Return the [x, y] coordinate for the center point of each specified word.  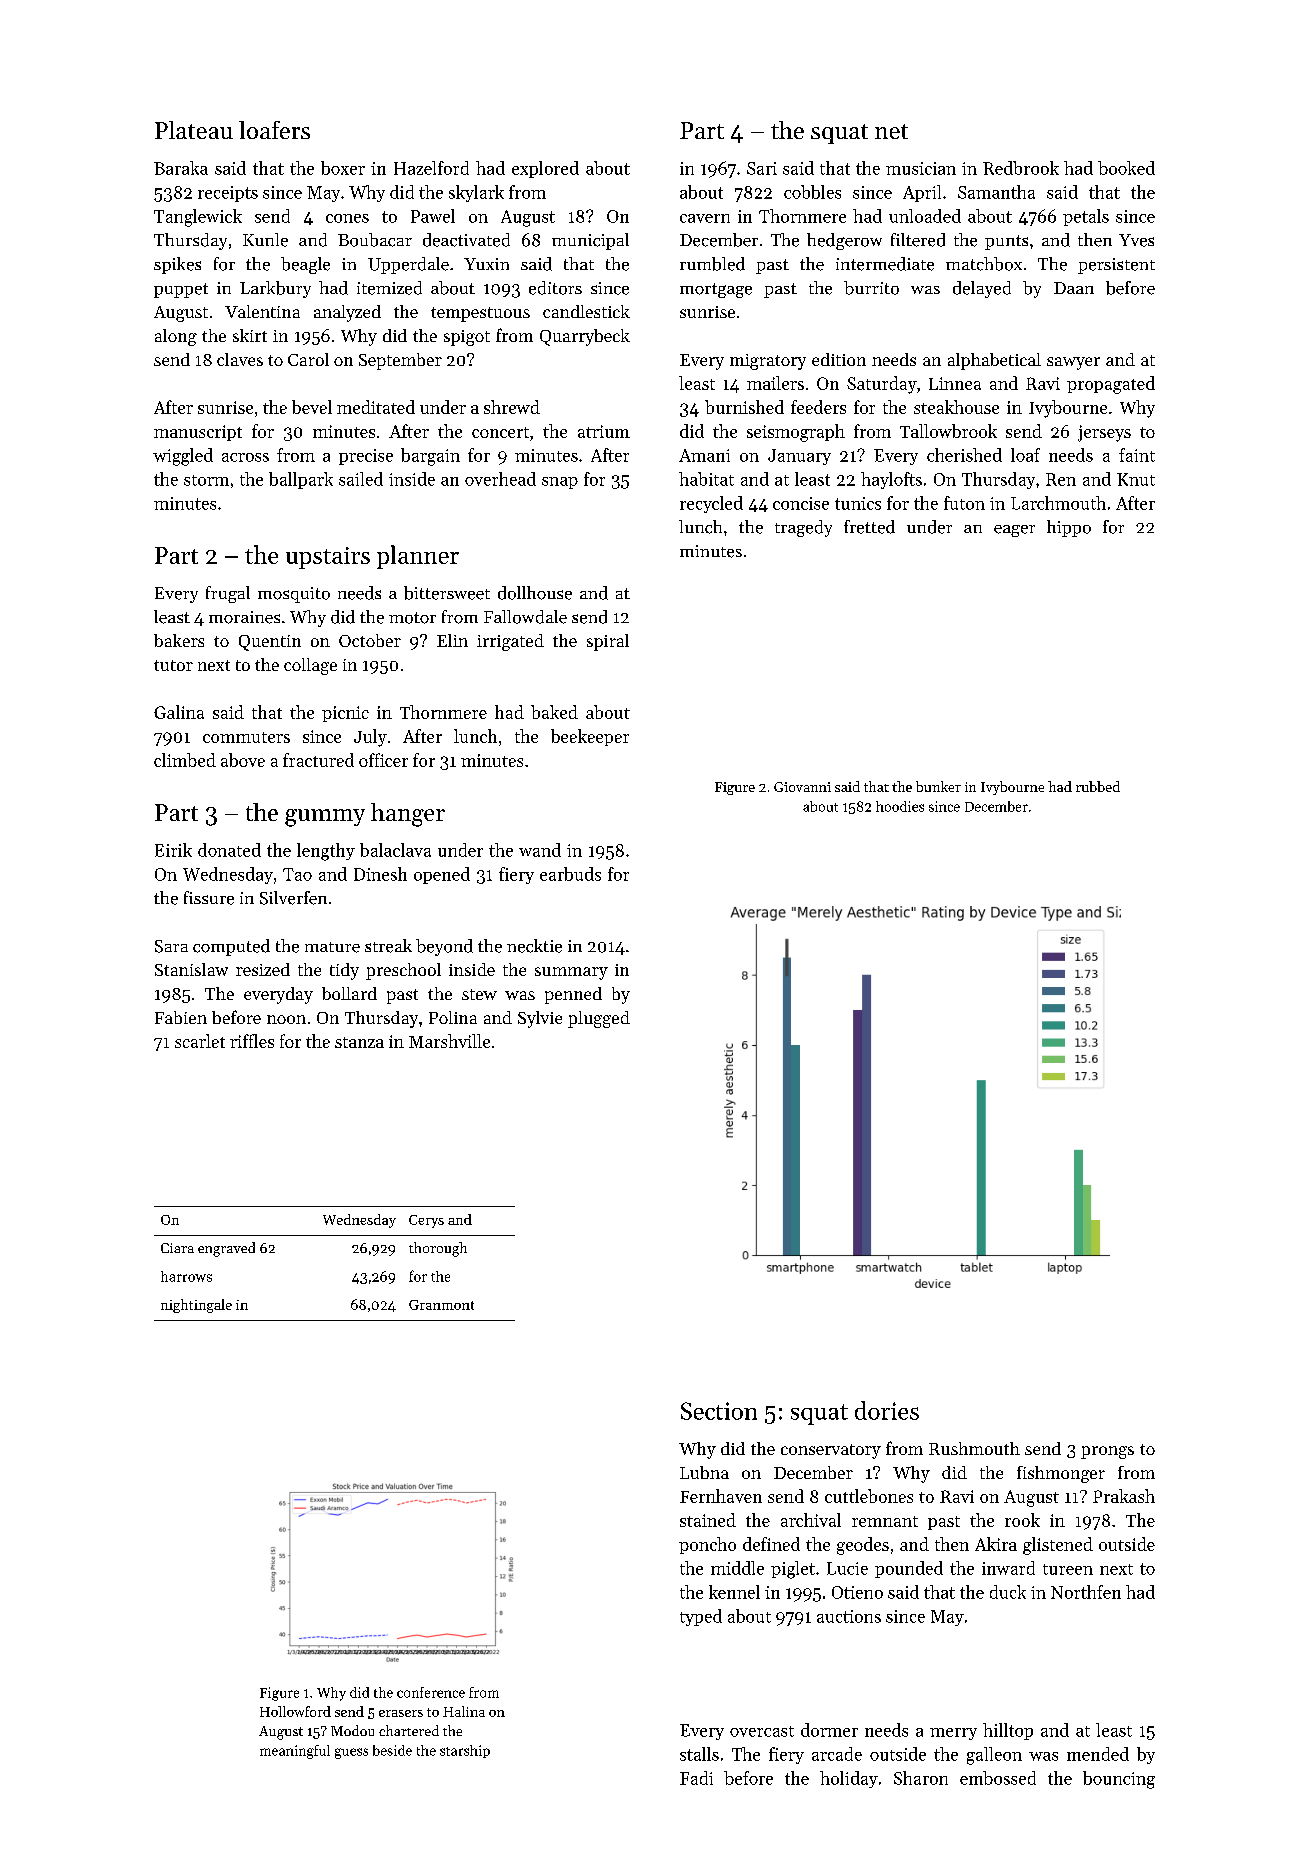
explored [545, 169]
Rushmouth [974, 1448]
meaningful [295, 1752]
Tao [297, 874]
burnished [744, 407]
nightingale [196, 1306]
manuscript [198, 433]
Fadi [696, 1778]
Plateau [194, 130]
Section [719, 1411]
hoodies [900, 806]
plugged [599, 1019]
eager [1014, 531]
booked [1126, 168]
